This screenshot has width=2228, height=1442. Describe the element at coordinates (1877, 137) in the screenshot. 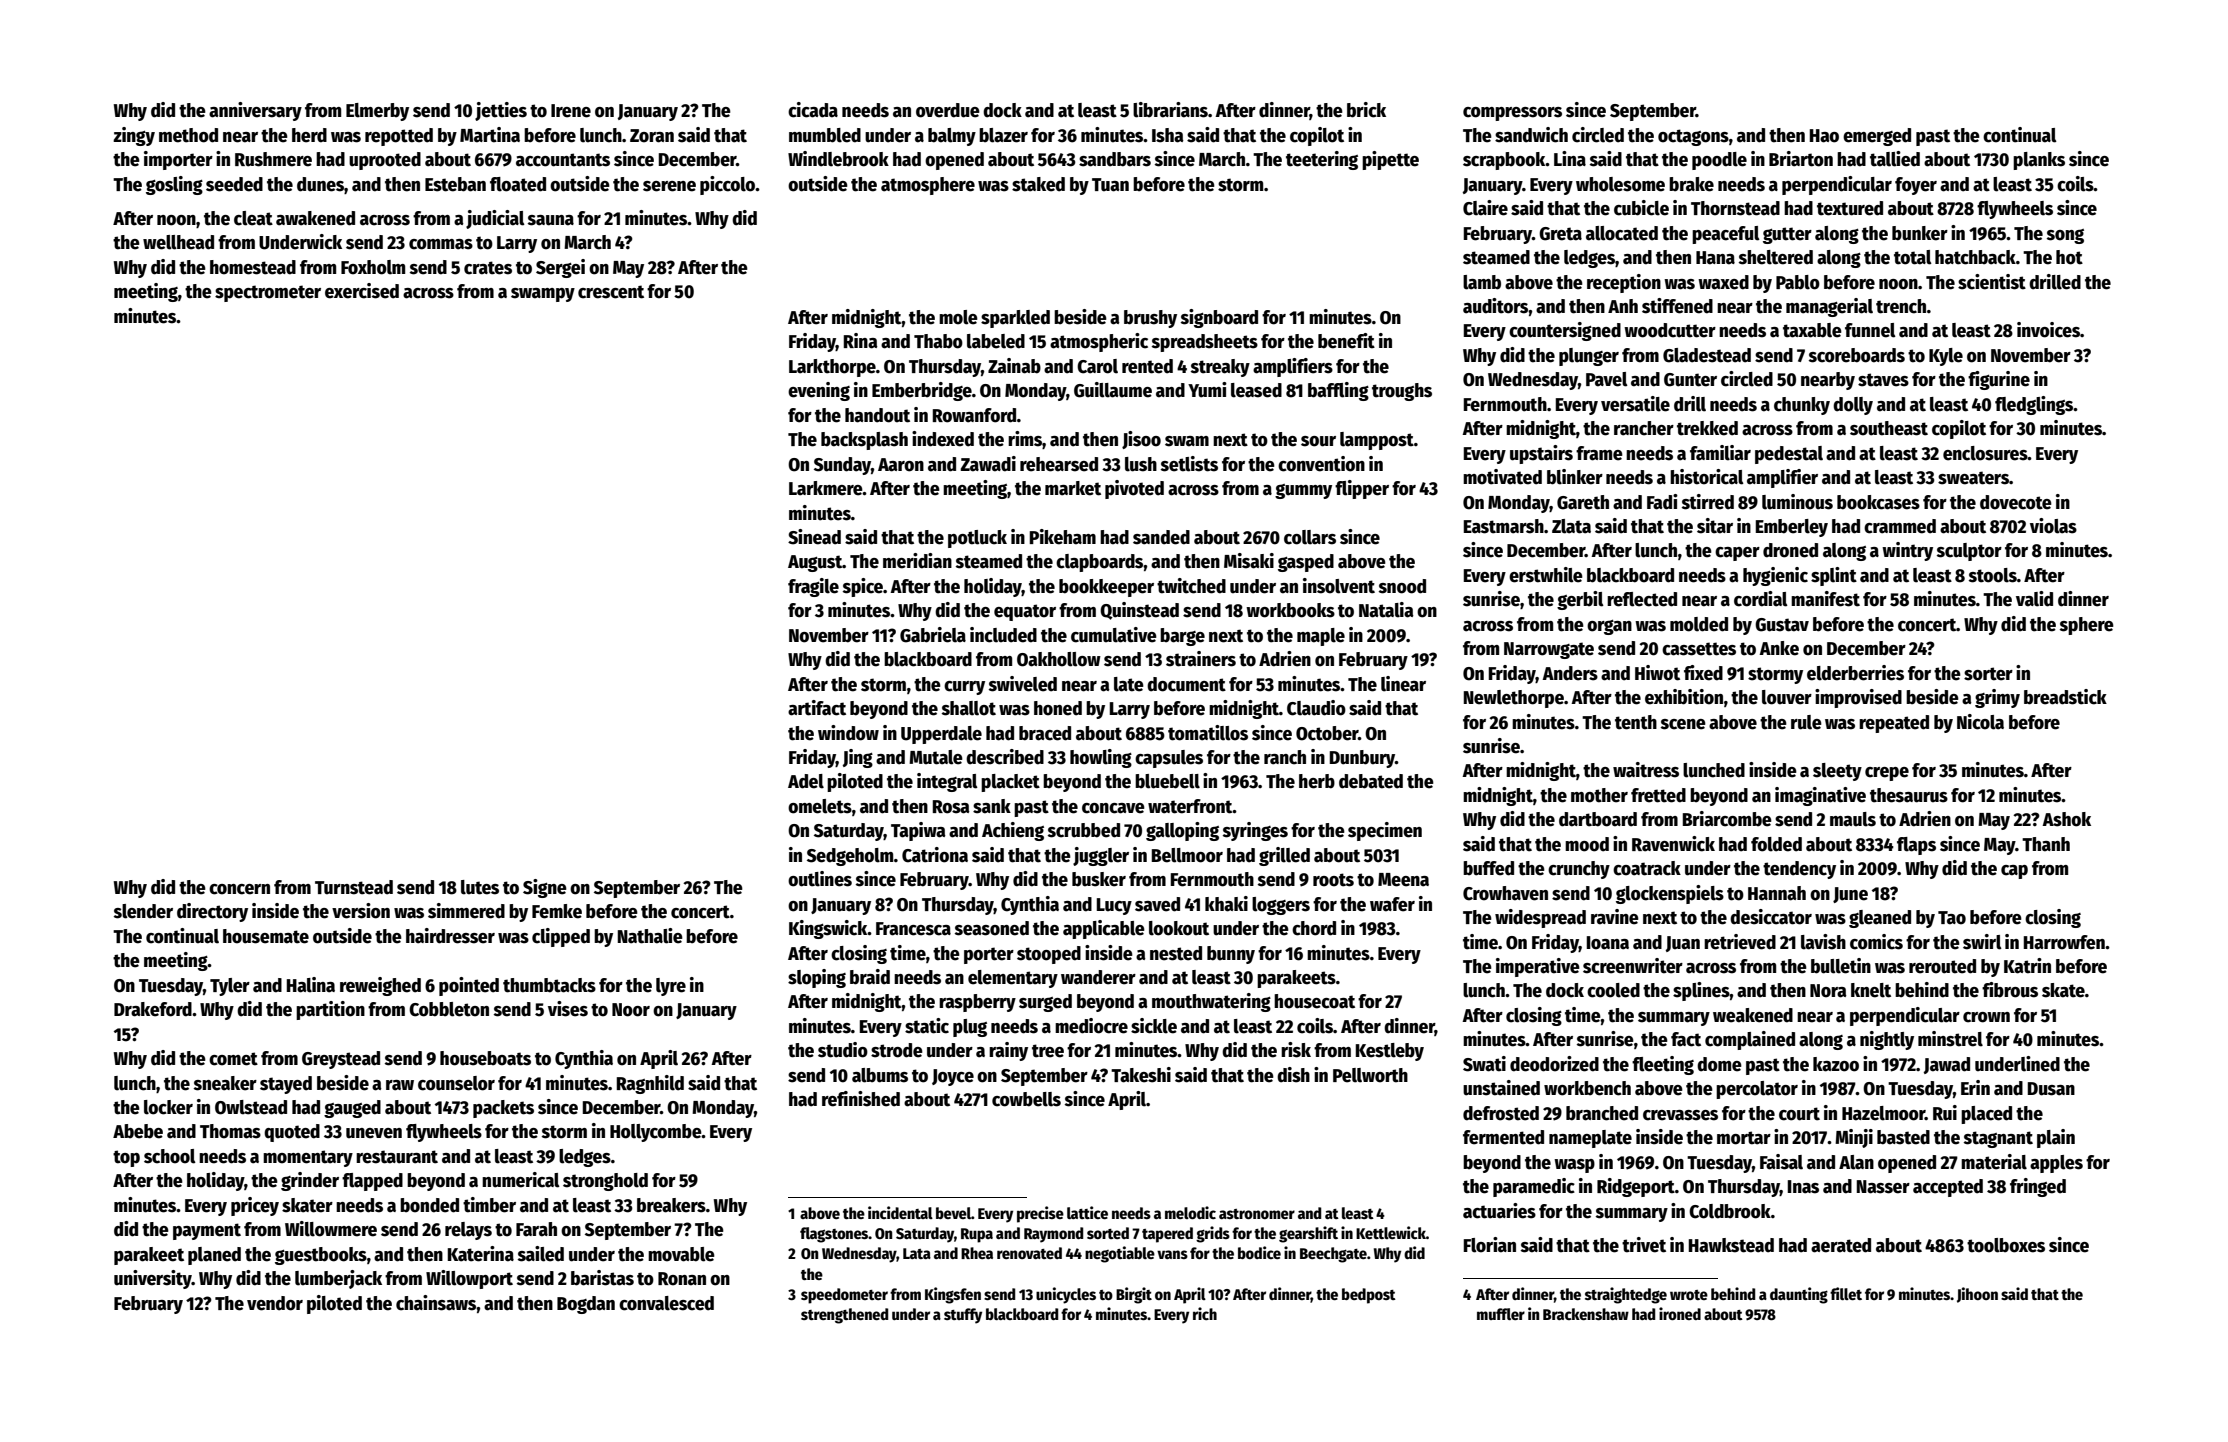

I see `emerged` at that location.
